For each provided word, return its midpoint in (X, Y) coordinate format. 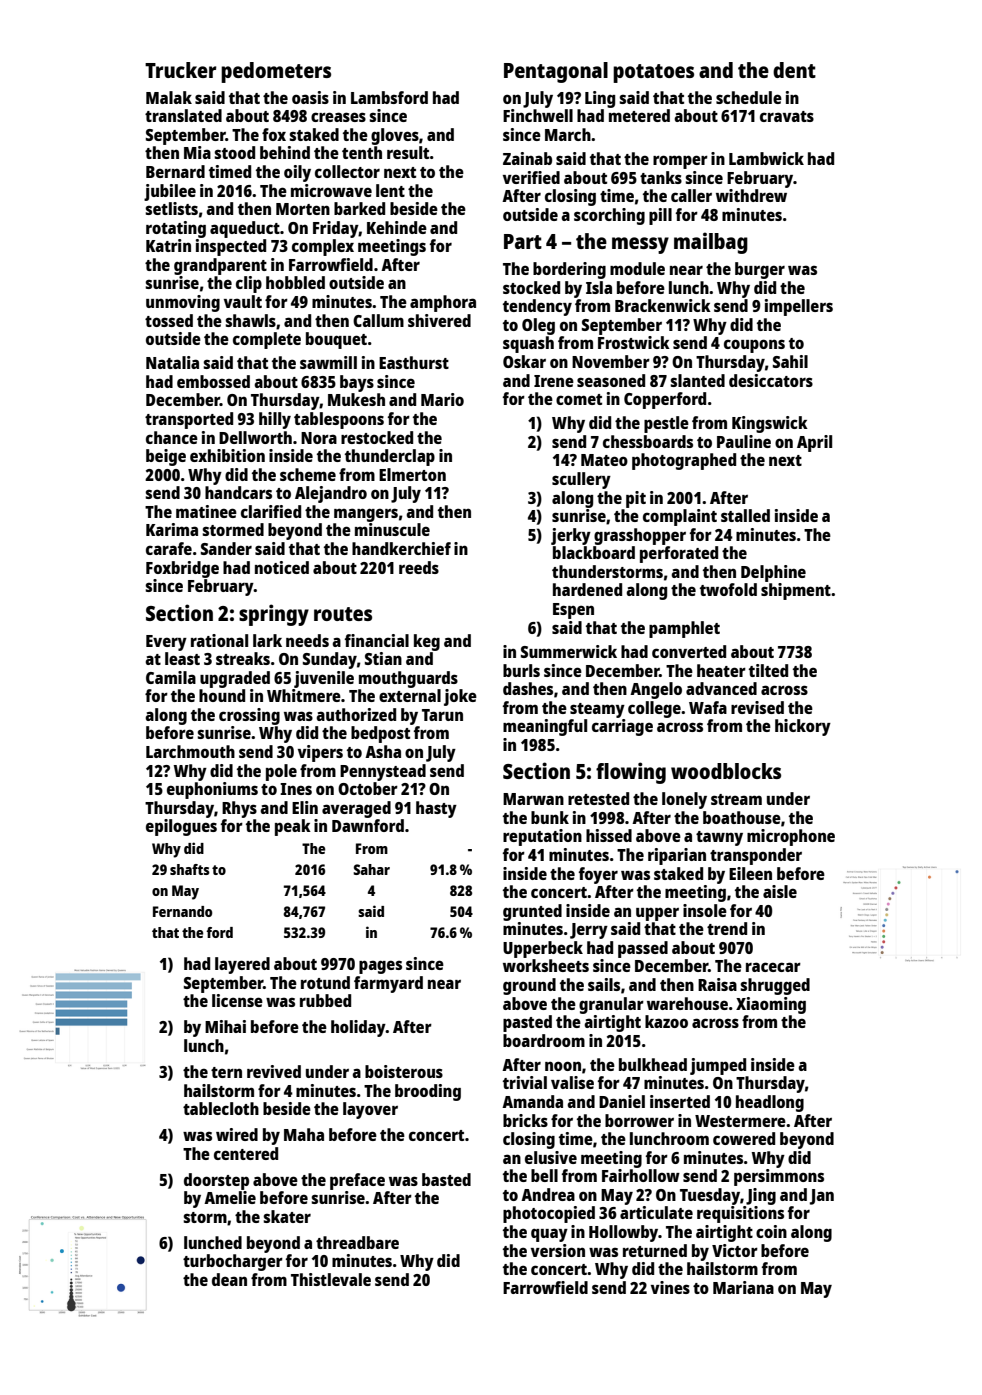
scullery (581, 480)
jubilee (170, 192)
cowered (744, 1138)
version (558, 1250)
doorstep (216, 1181)
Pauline (744, 441)
